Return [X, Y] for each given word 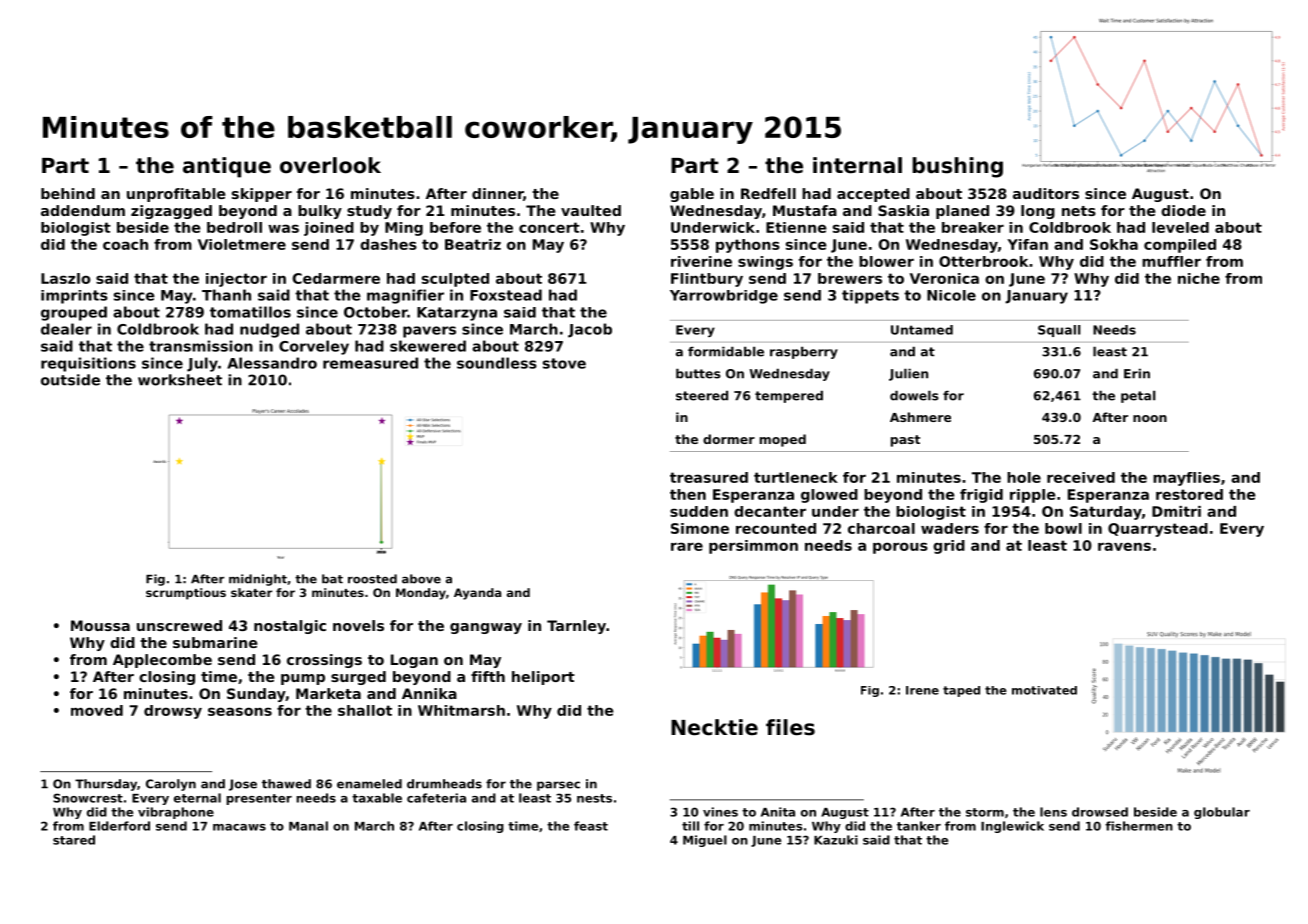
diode [1183, 210]
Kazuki [836, 840]
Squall [1059, 331]
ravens [1124, 546]
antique [227, 167]
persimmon [753, 547]
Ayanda [477, 594]
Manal [308, 826]
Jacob [590, 330]
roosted [372, 579]
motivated [1044, 690]
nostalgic [290, 627]
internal [857, 165]
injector [236, 280]
